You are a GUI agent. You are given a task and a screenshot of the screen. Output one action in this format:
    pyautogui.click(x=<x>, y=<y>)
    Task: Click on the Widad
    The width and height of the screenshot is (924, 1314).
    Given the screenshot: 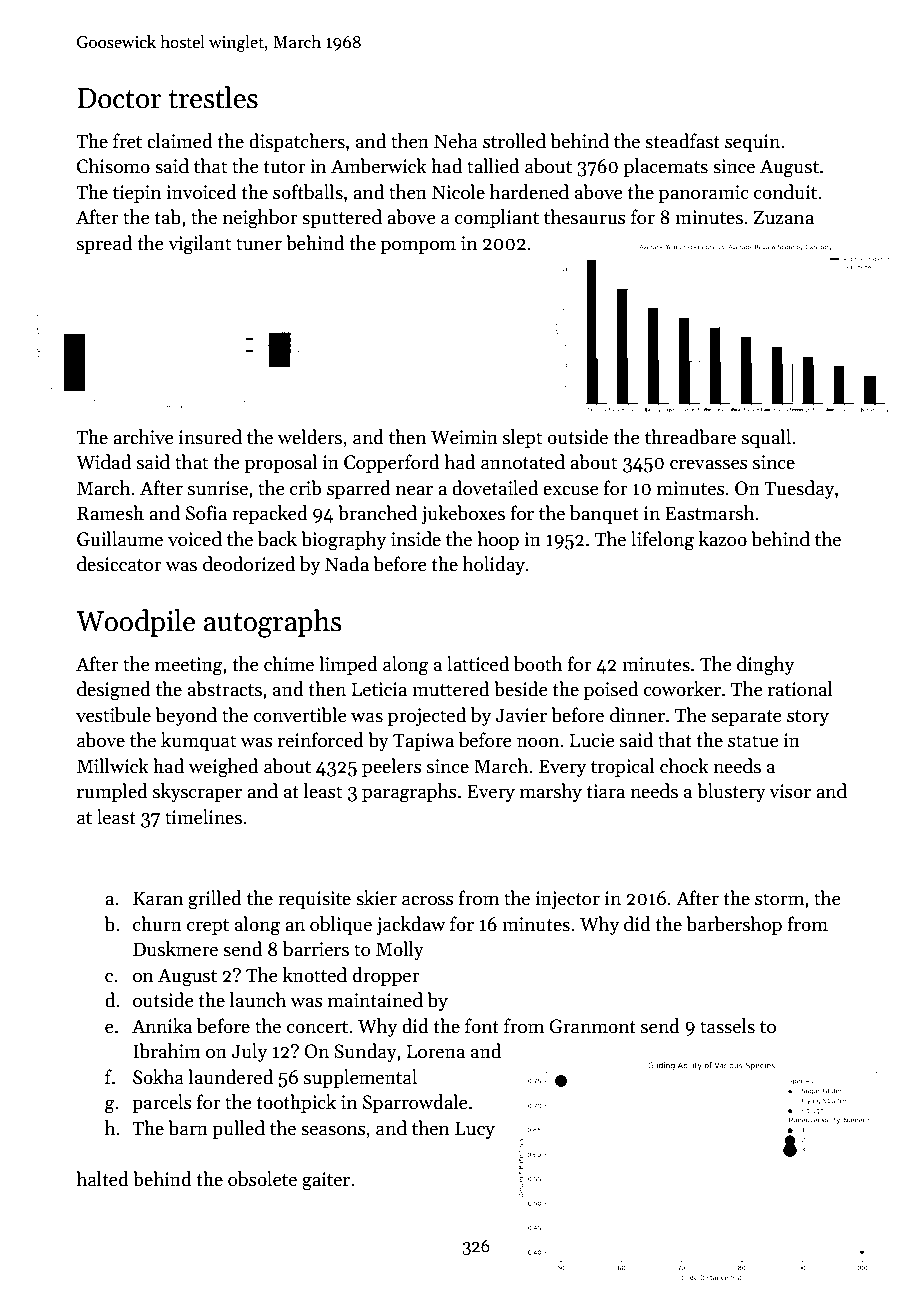 What is the action you would take?
    pyautogui.click(x=103, y=462)
